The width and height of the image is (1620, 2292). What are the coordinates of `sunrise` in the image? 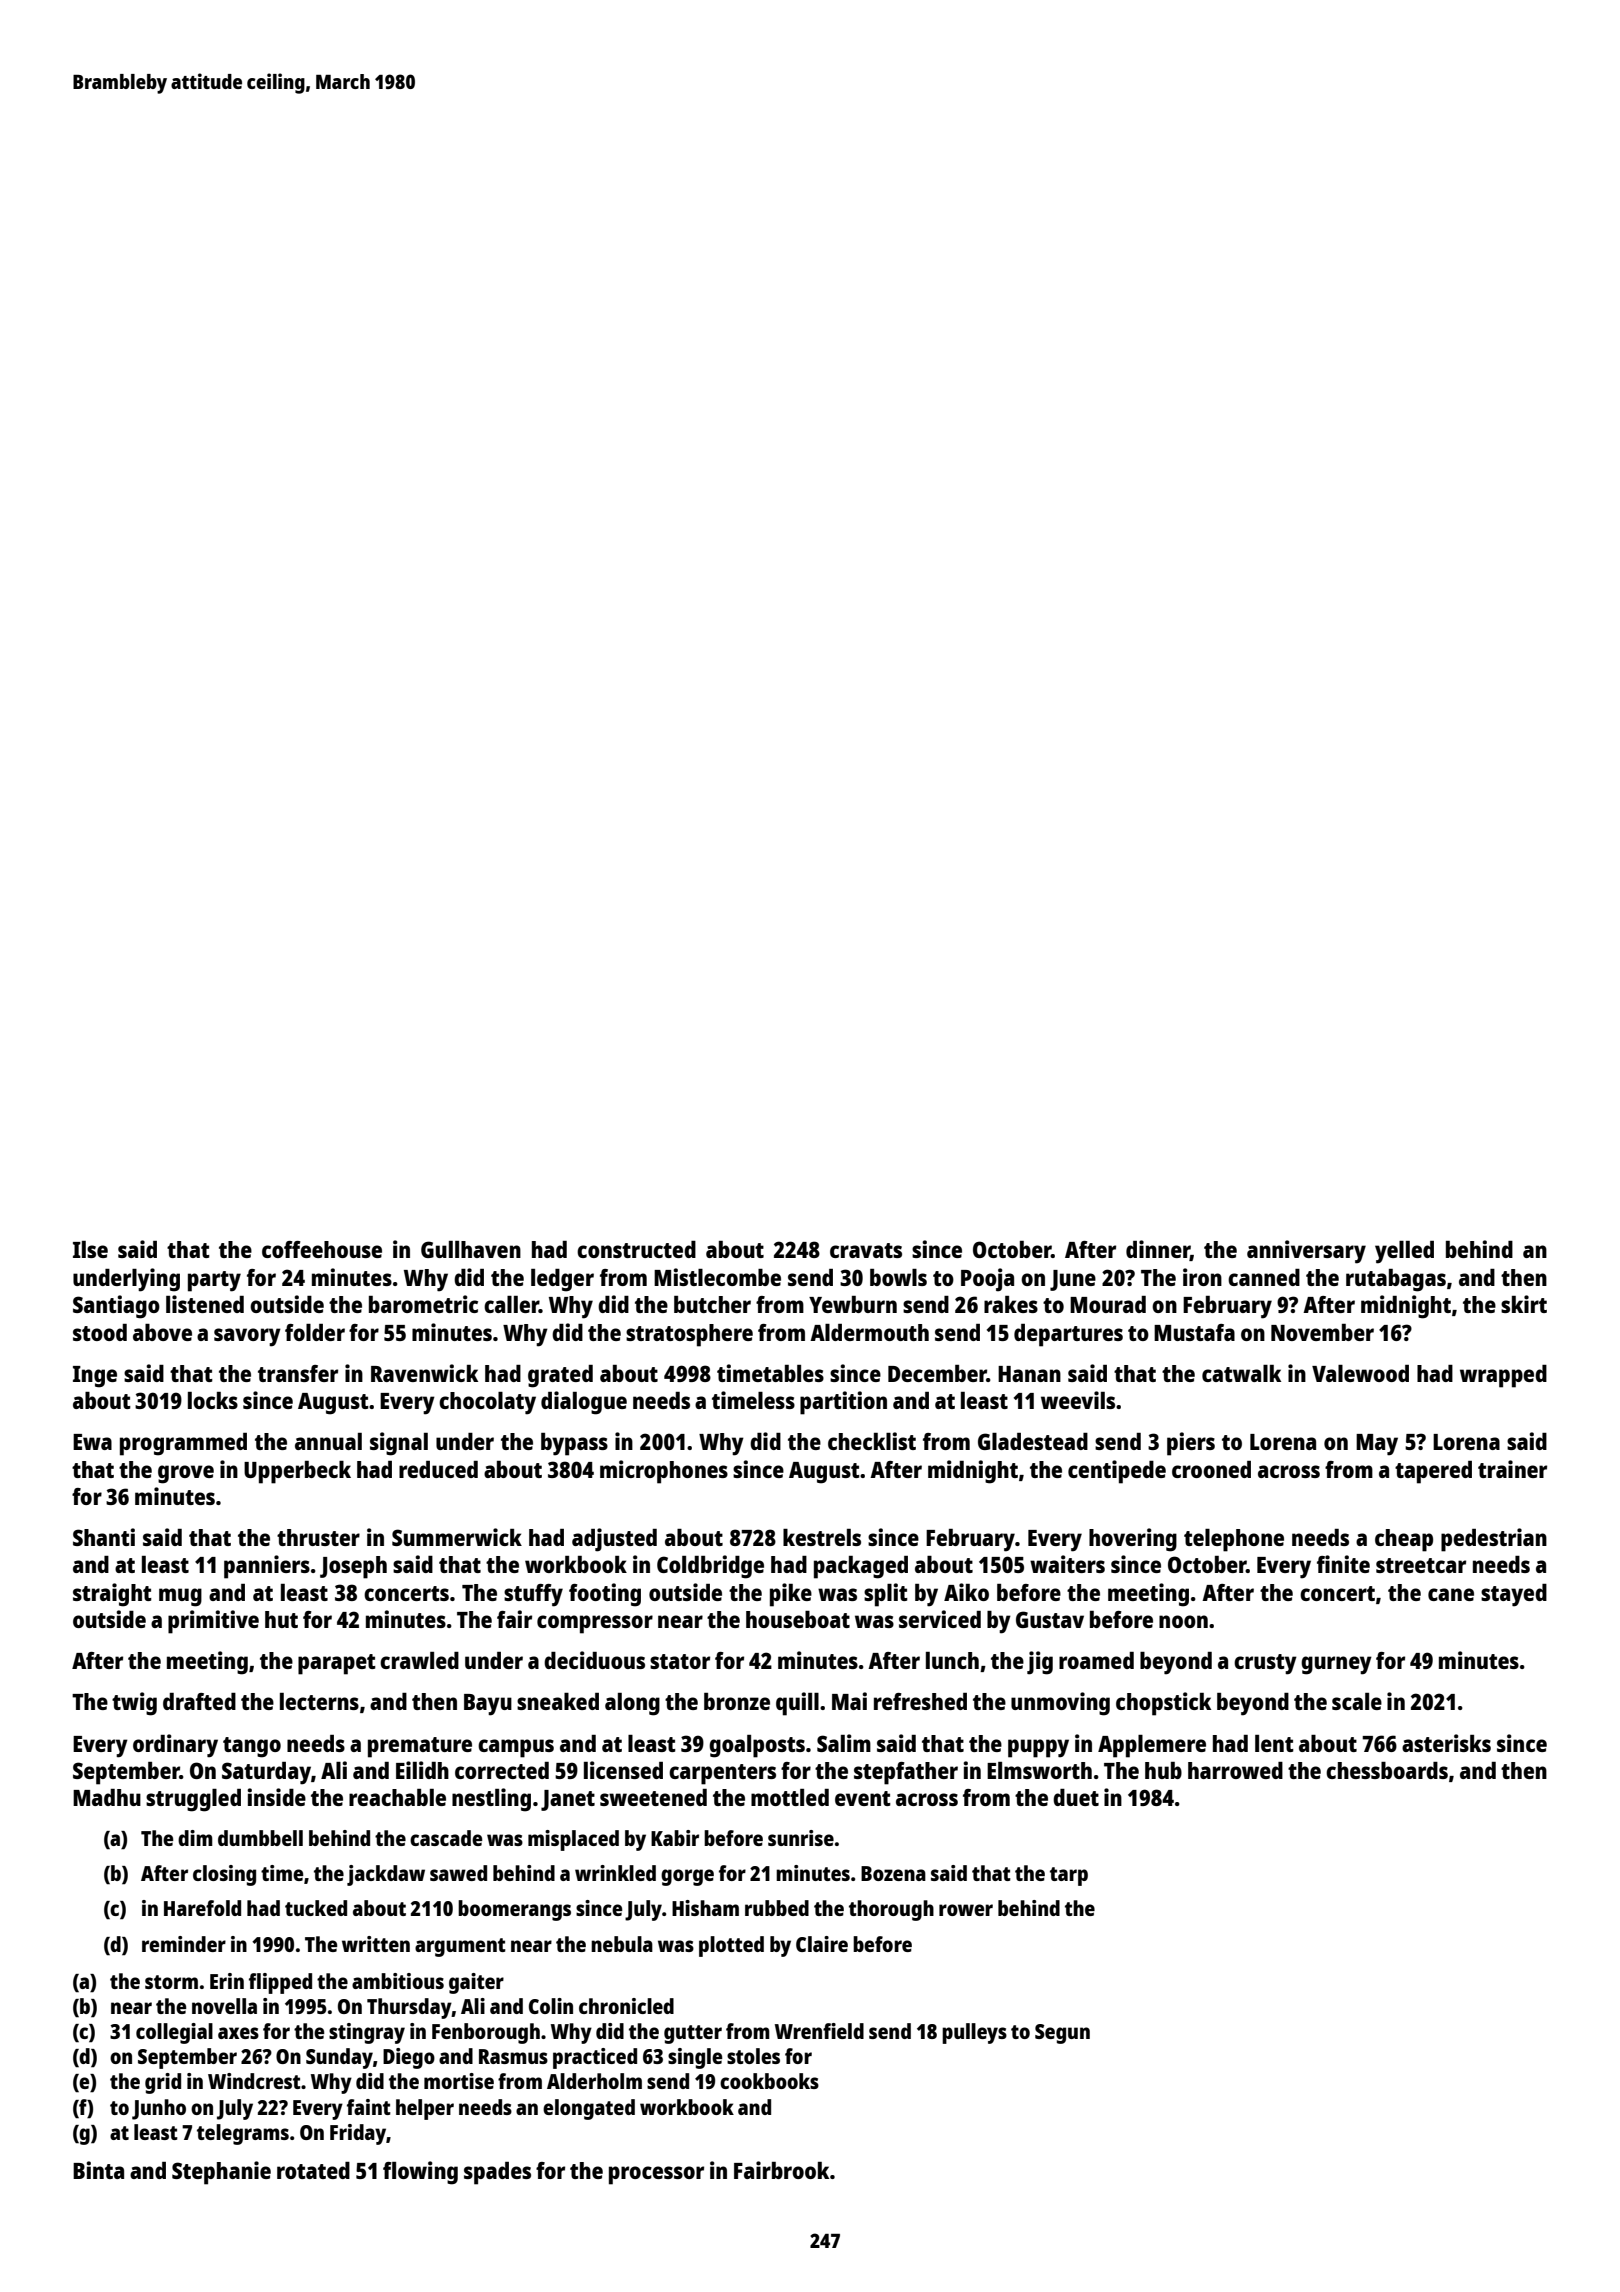 It's located at (801, 1838).
